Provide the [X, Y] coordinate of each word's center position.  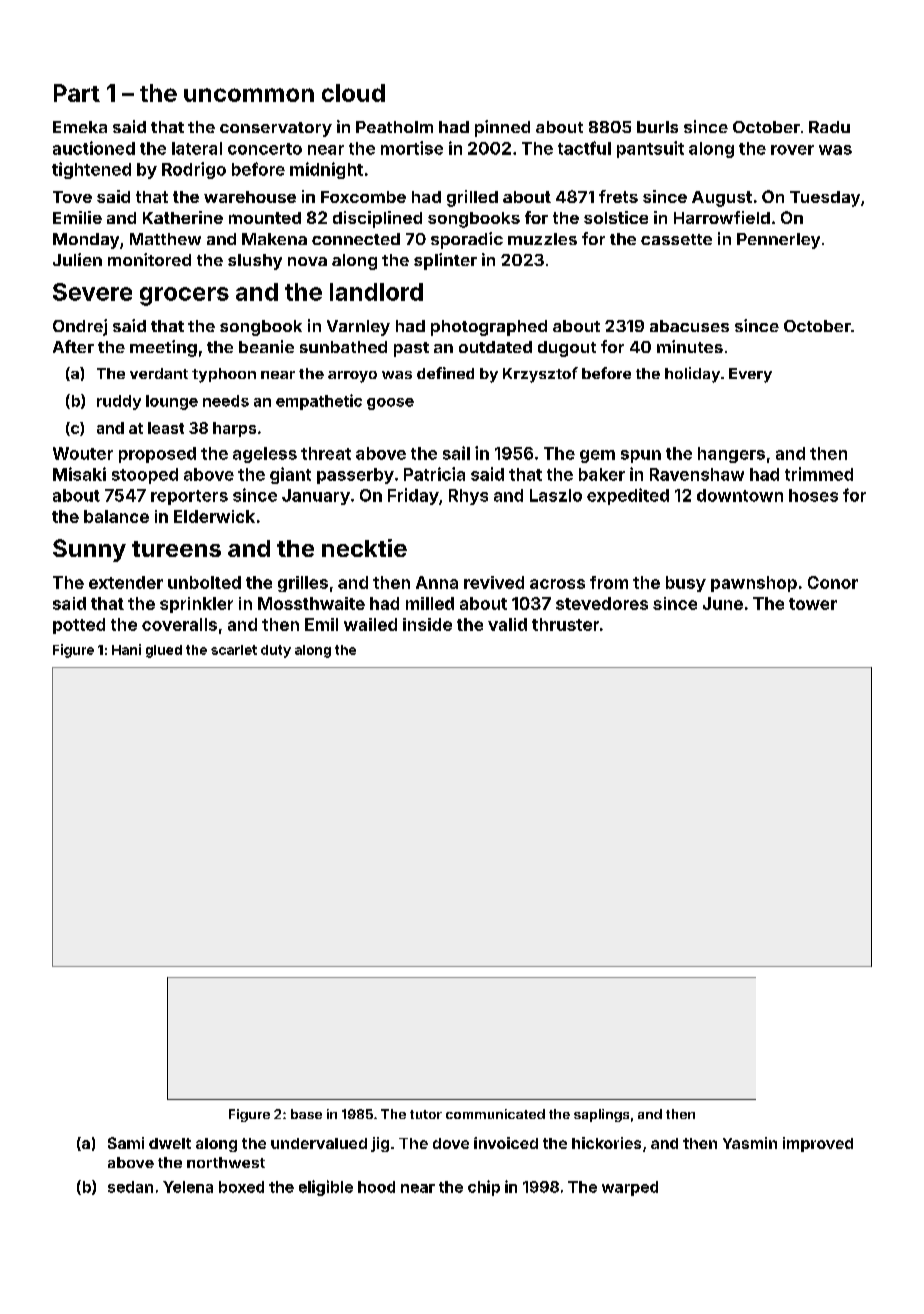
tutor [426, 1114]
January [316, 497]
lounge [172, 402]
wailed [370, 624]
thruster [565, 624]
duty [276, 651]
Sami [126, 1143]
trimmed [819, 474]
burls [657, 127]
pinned [502, 128]
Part [77, 93]
